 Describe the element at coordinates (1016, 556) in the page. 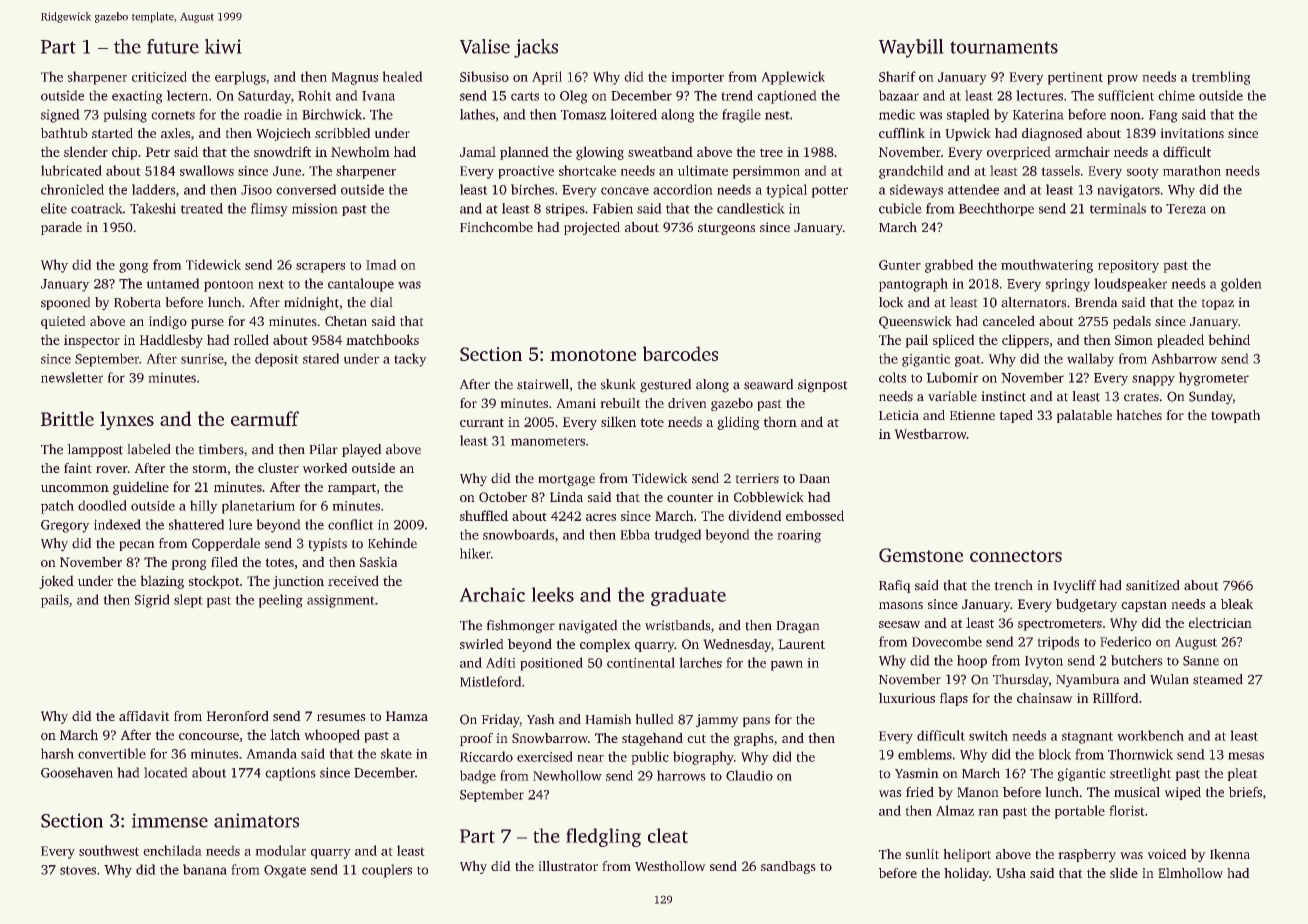

I see `connectors` at that location.
